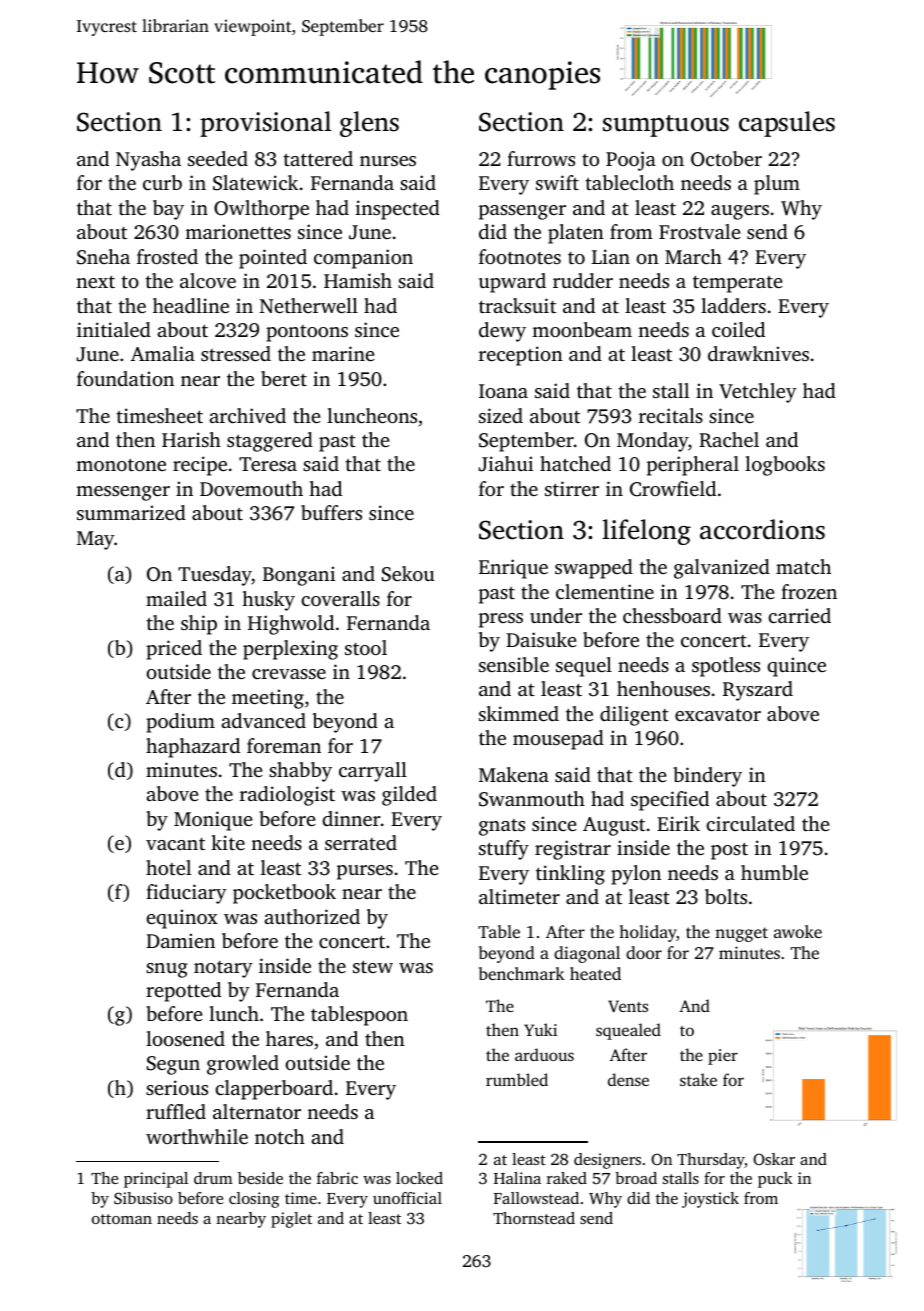  What do you see at coordinates (122, 1219) in the screenshot?
I see `ottoman` at bounding box center [122, 1219].
